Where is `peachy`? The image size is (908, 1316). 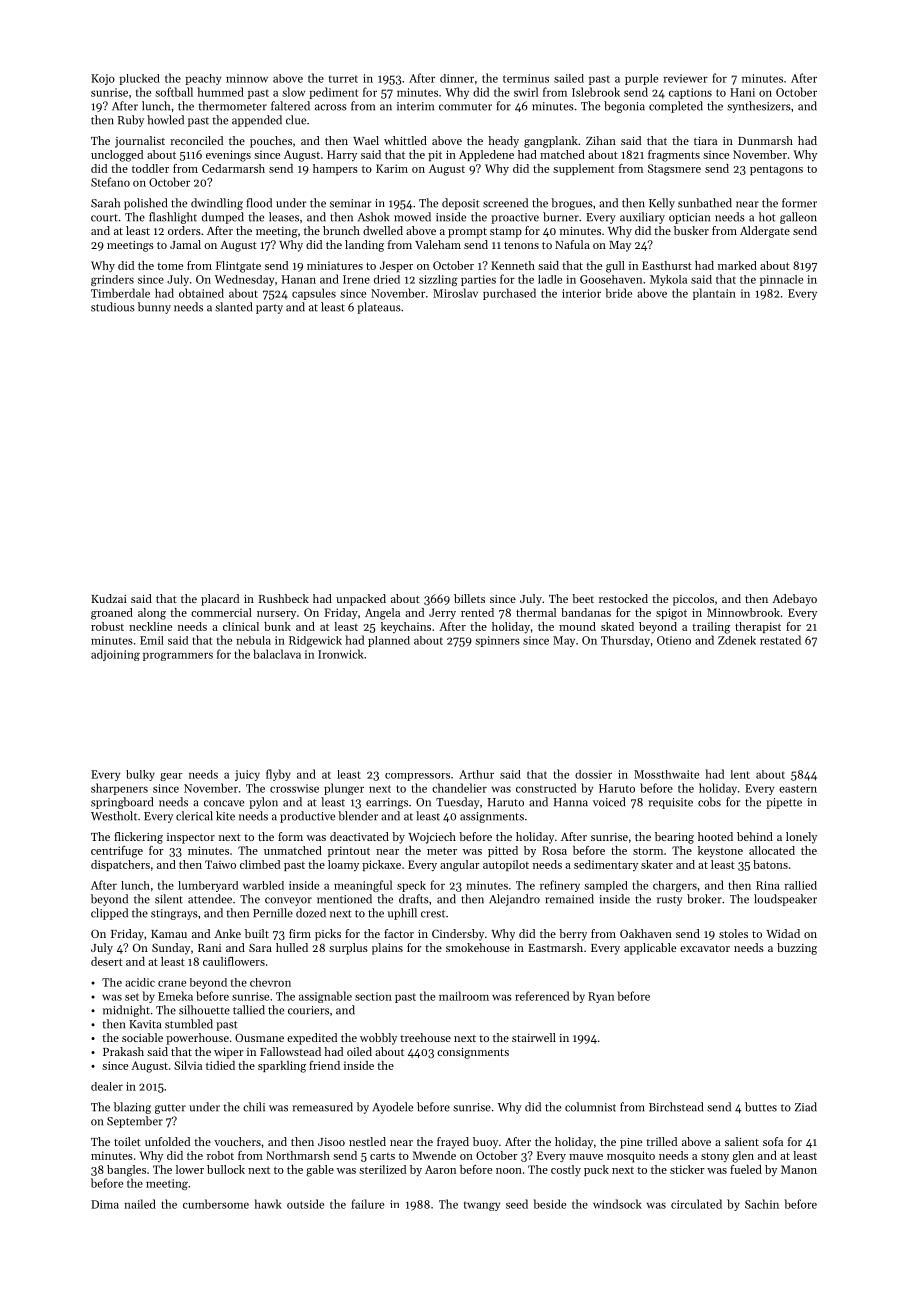
peachy is located at coordinates (203, 79).
